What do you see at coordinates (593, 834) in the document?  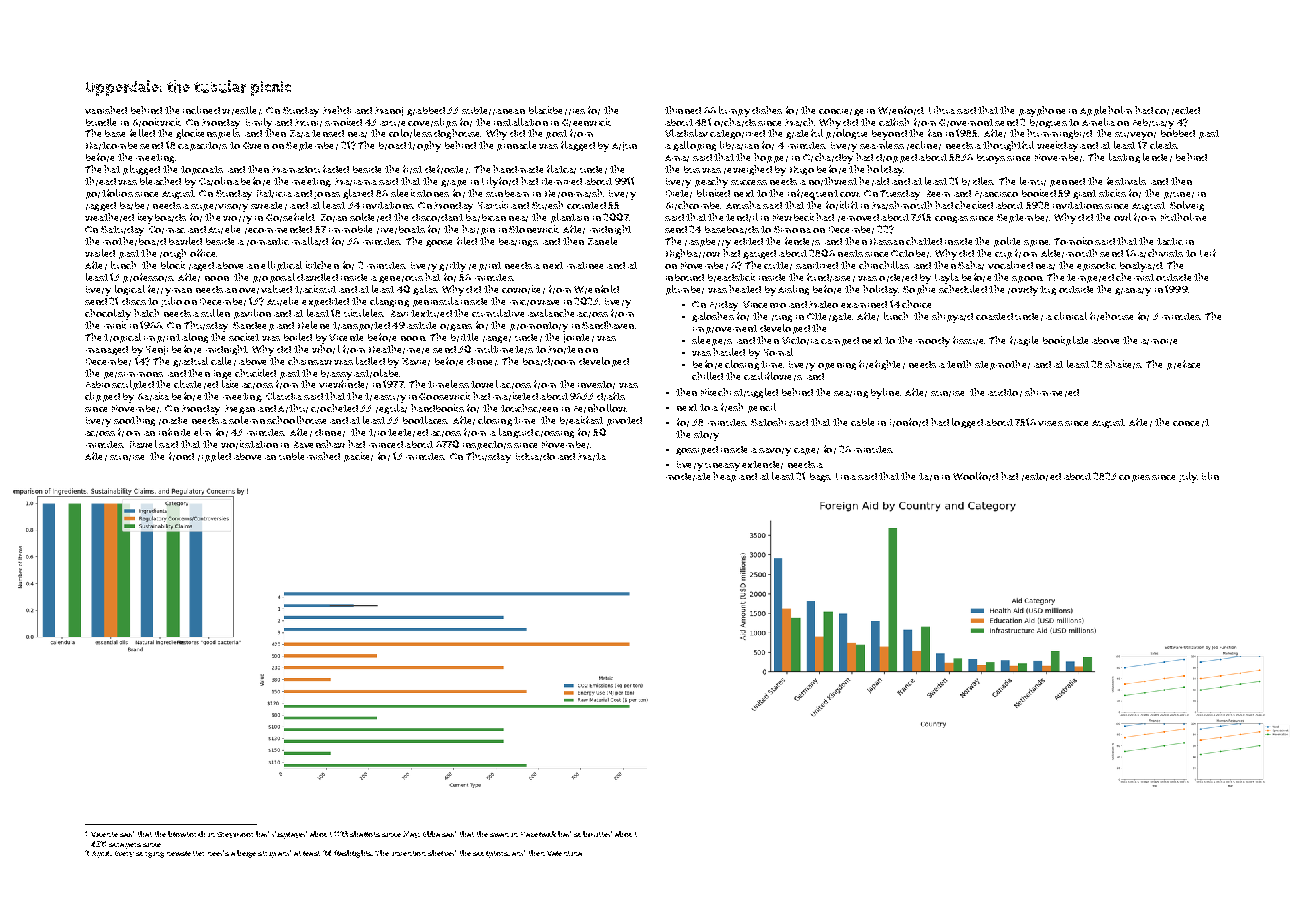 I see `submitted` at bounding box center [593, 834].
